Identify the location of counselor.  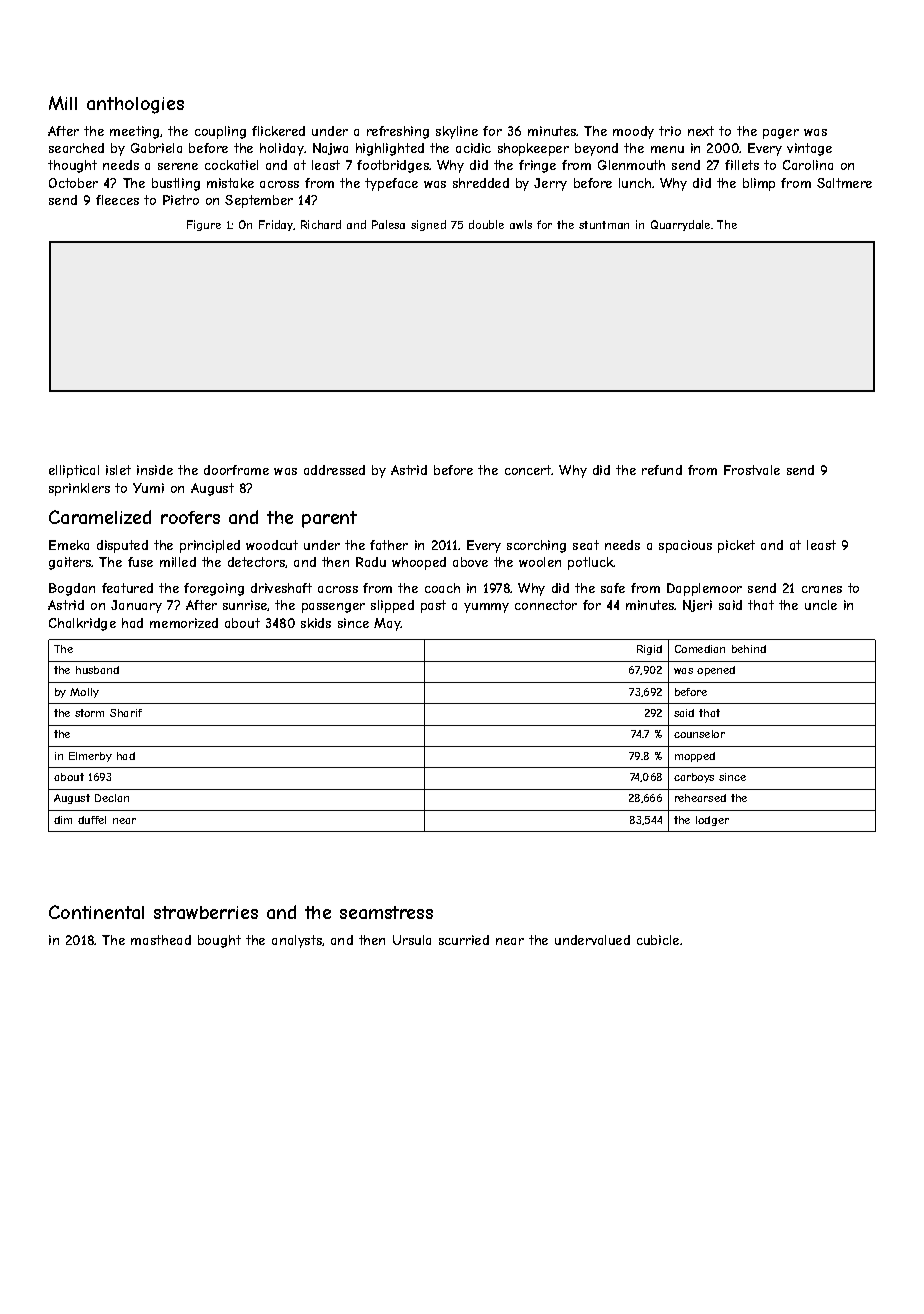
(699, 734).
